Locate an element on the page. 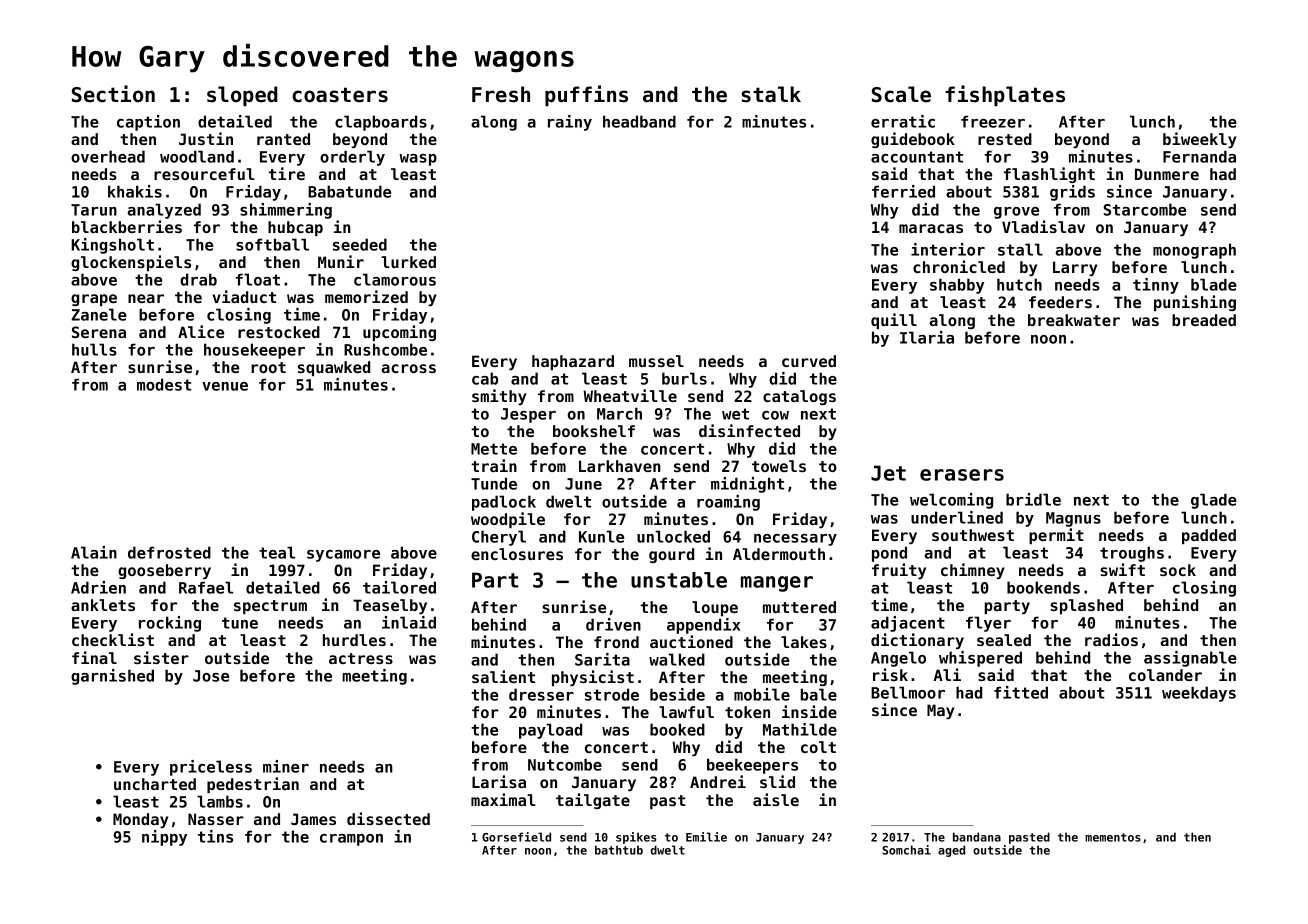 The height and width of the image is (924, 1308). defrosted is located at coordinates (169, 552).
